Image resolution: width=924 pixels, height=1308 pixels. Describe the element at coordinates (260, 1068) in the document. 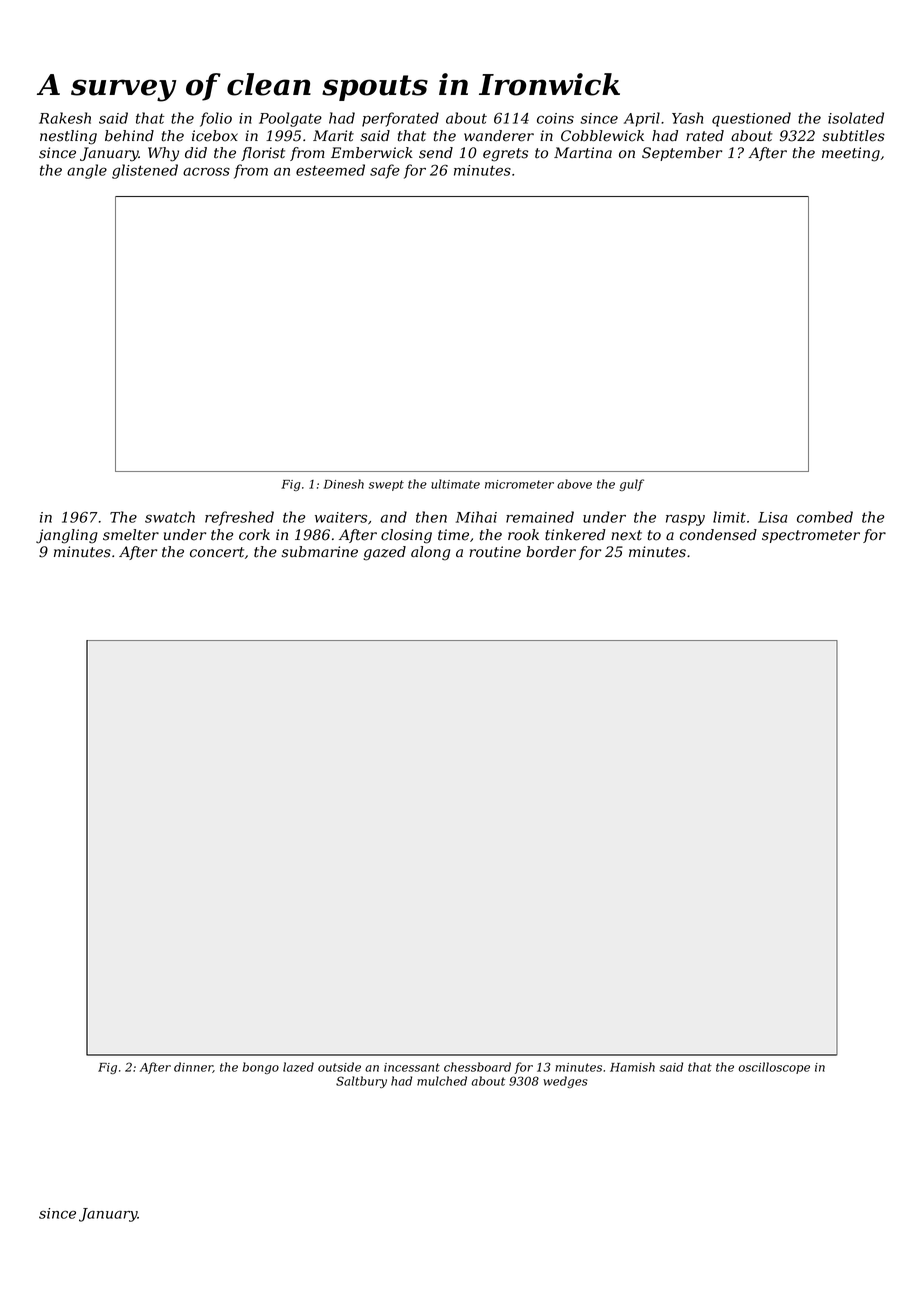

I see `bongo` at that location.
